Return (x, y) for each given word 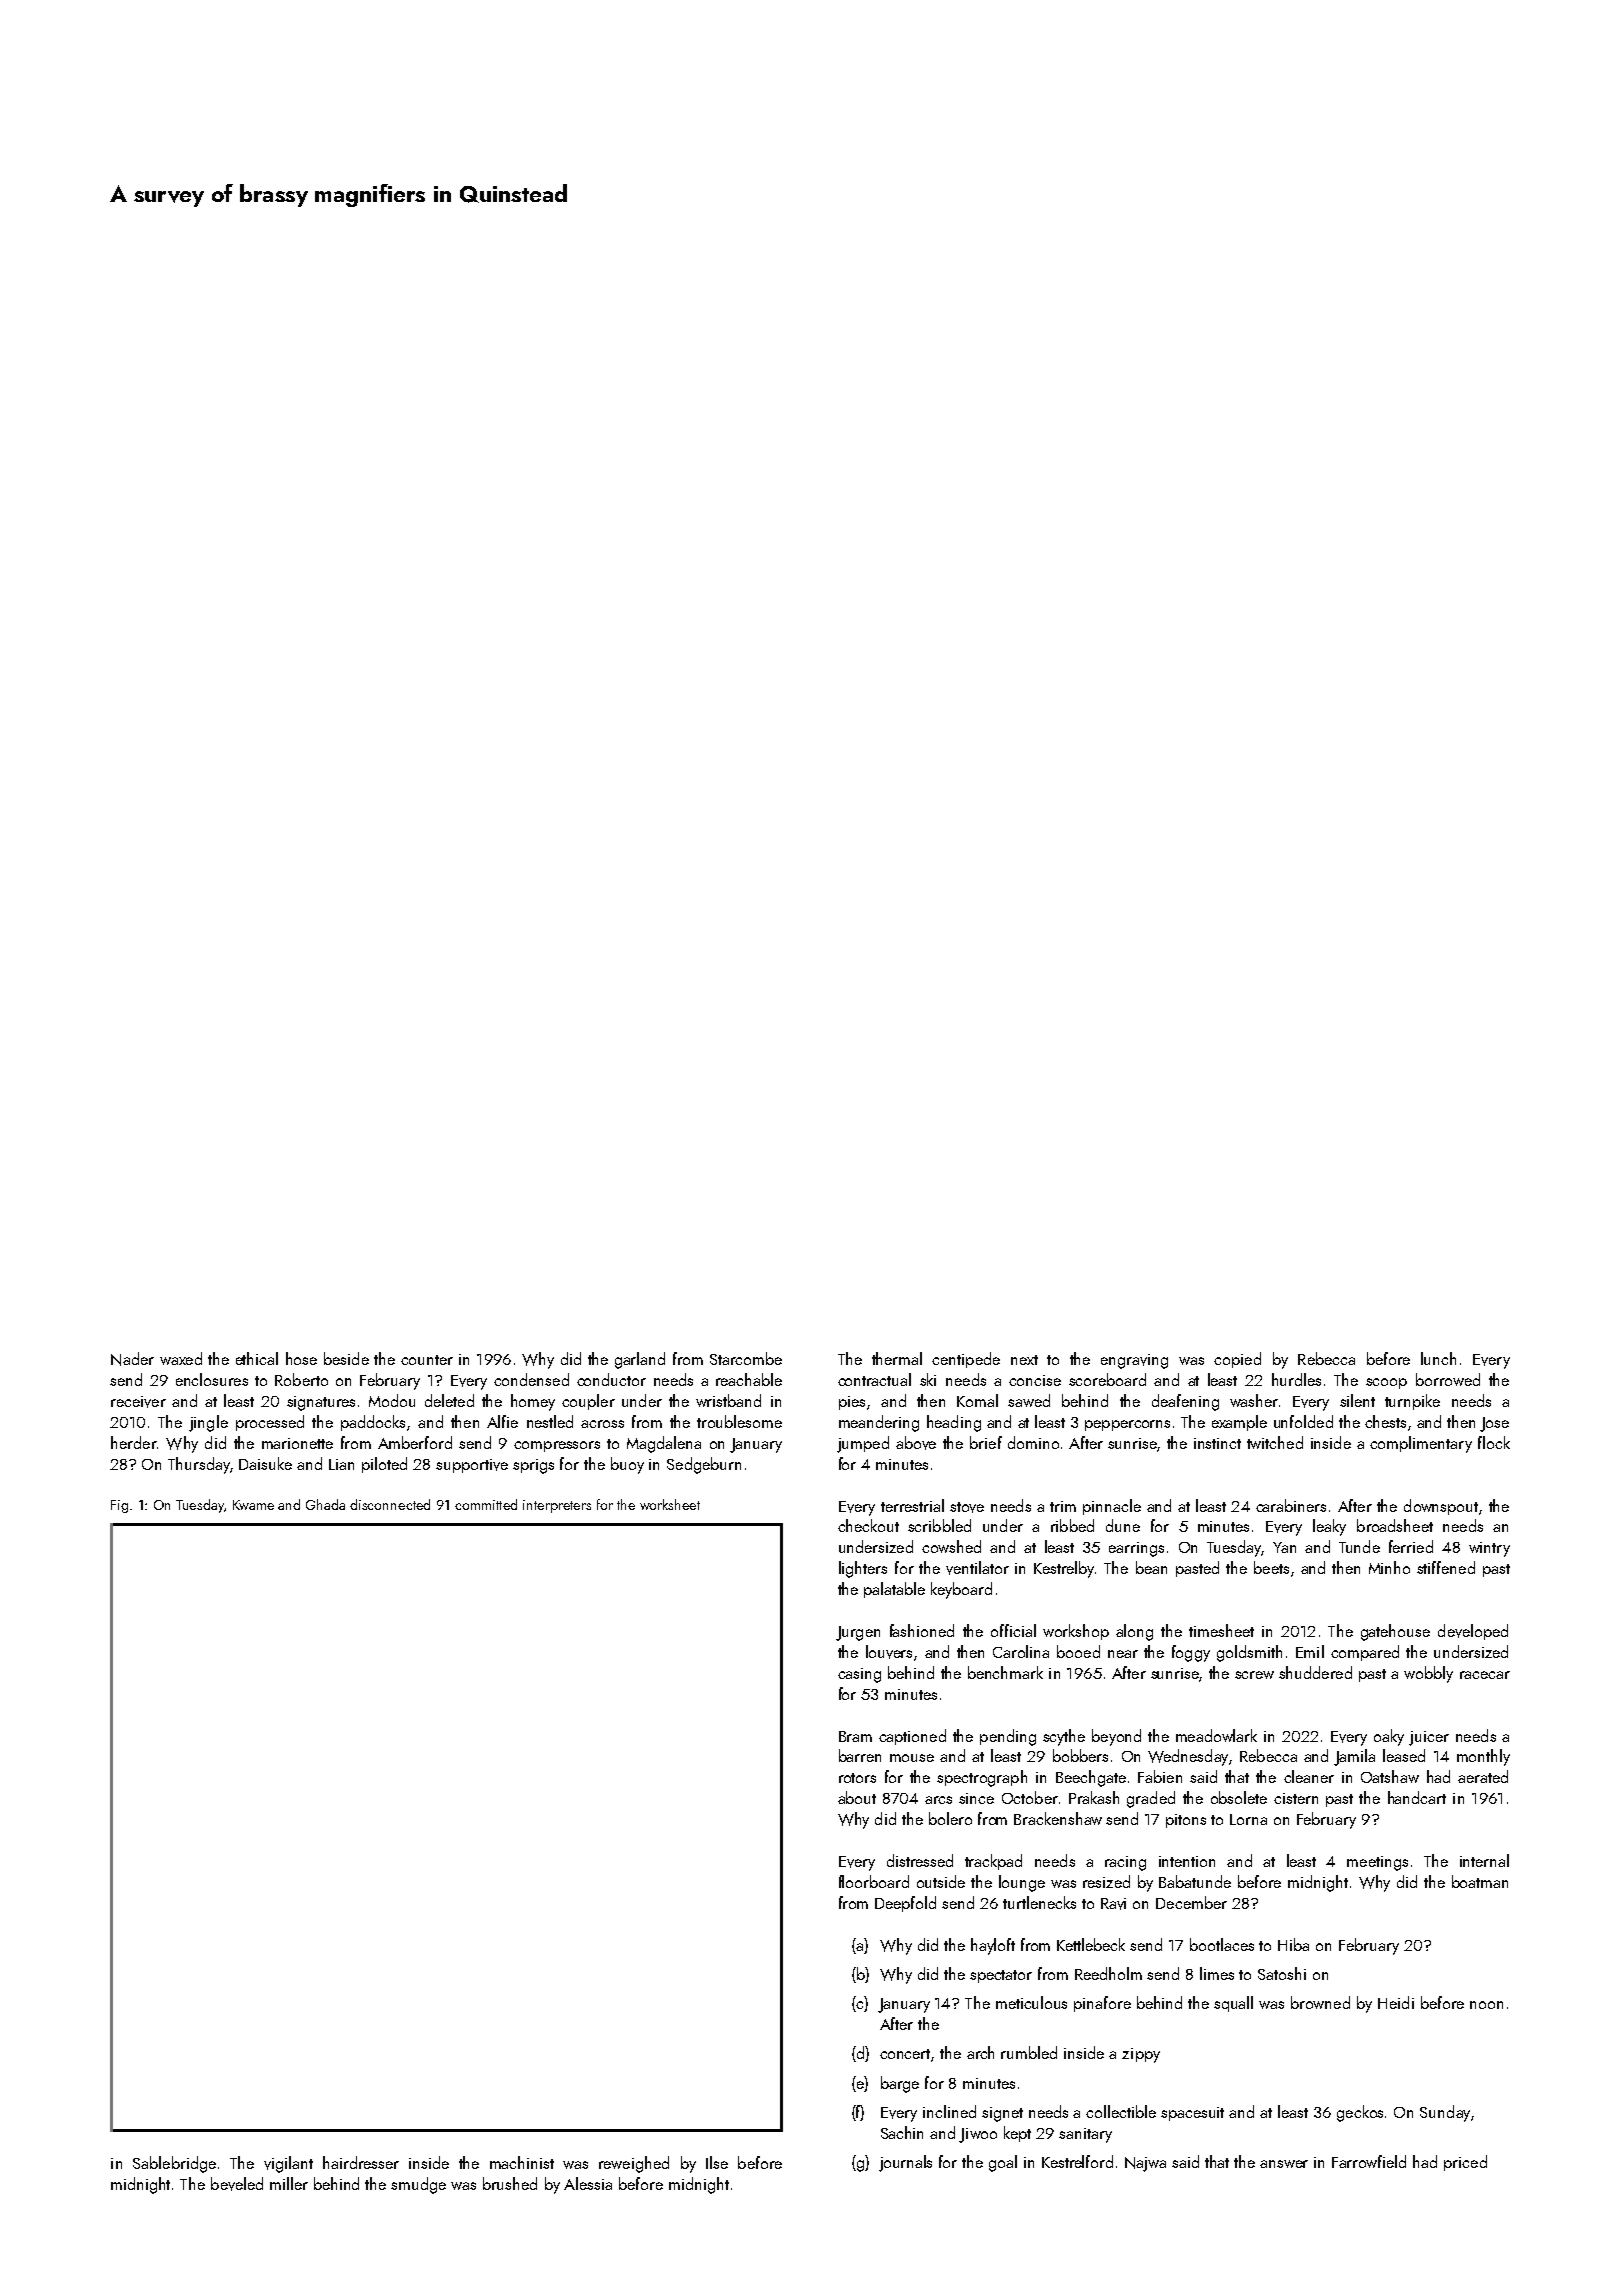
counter (427, 1360)
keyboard (961, 1590)
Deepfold (905, 1904)
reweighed (634, 2164)
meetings (1377, 1863)
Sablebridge (174, 2164)
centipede (966, 1360)
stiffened (1446, 1567)
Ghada (325, 1504)
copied (1237, 1360)
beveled (237, 2184)
